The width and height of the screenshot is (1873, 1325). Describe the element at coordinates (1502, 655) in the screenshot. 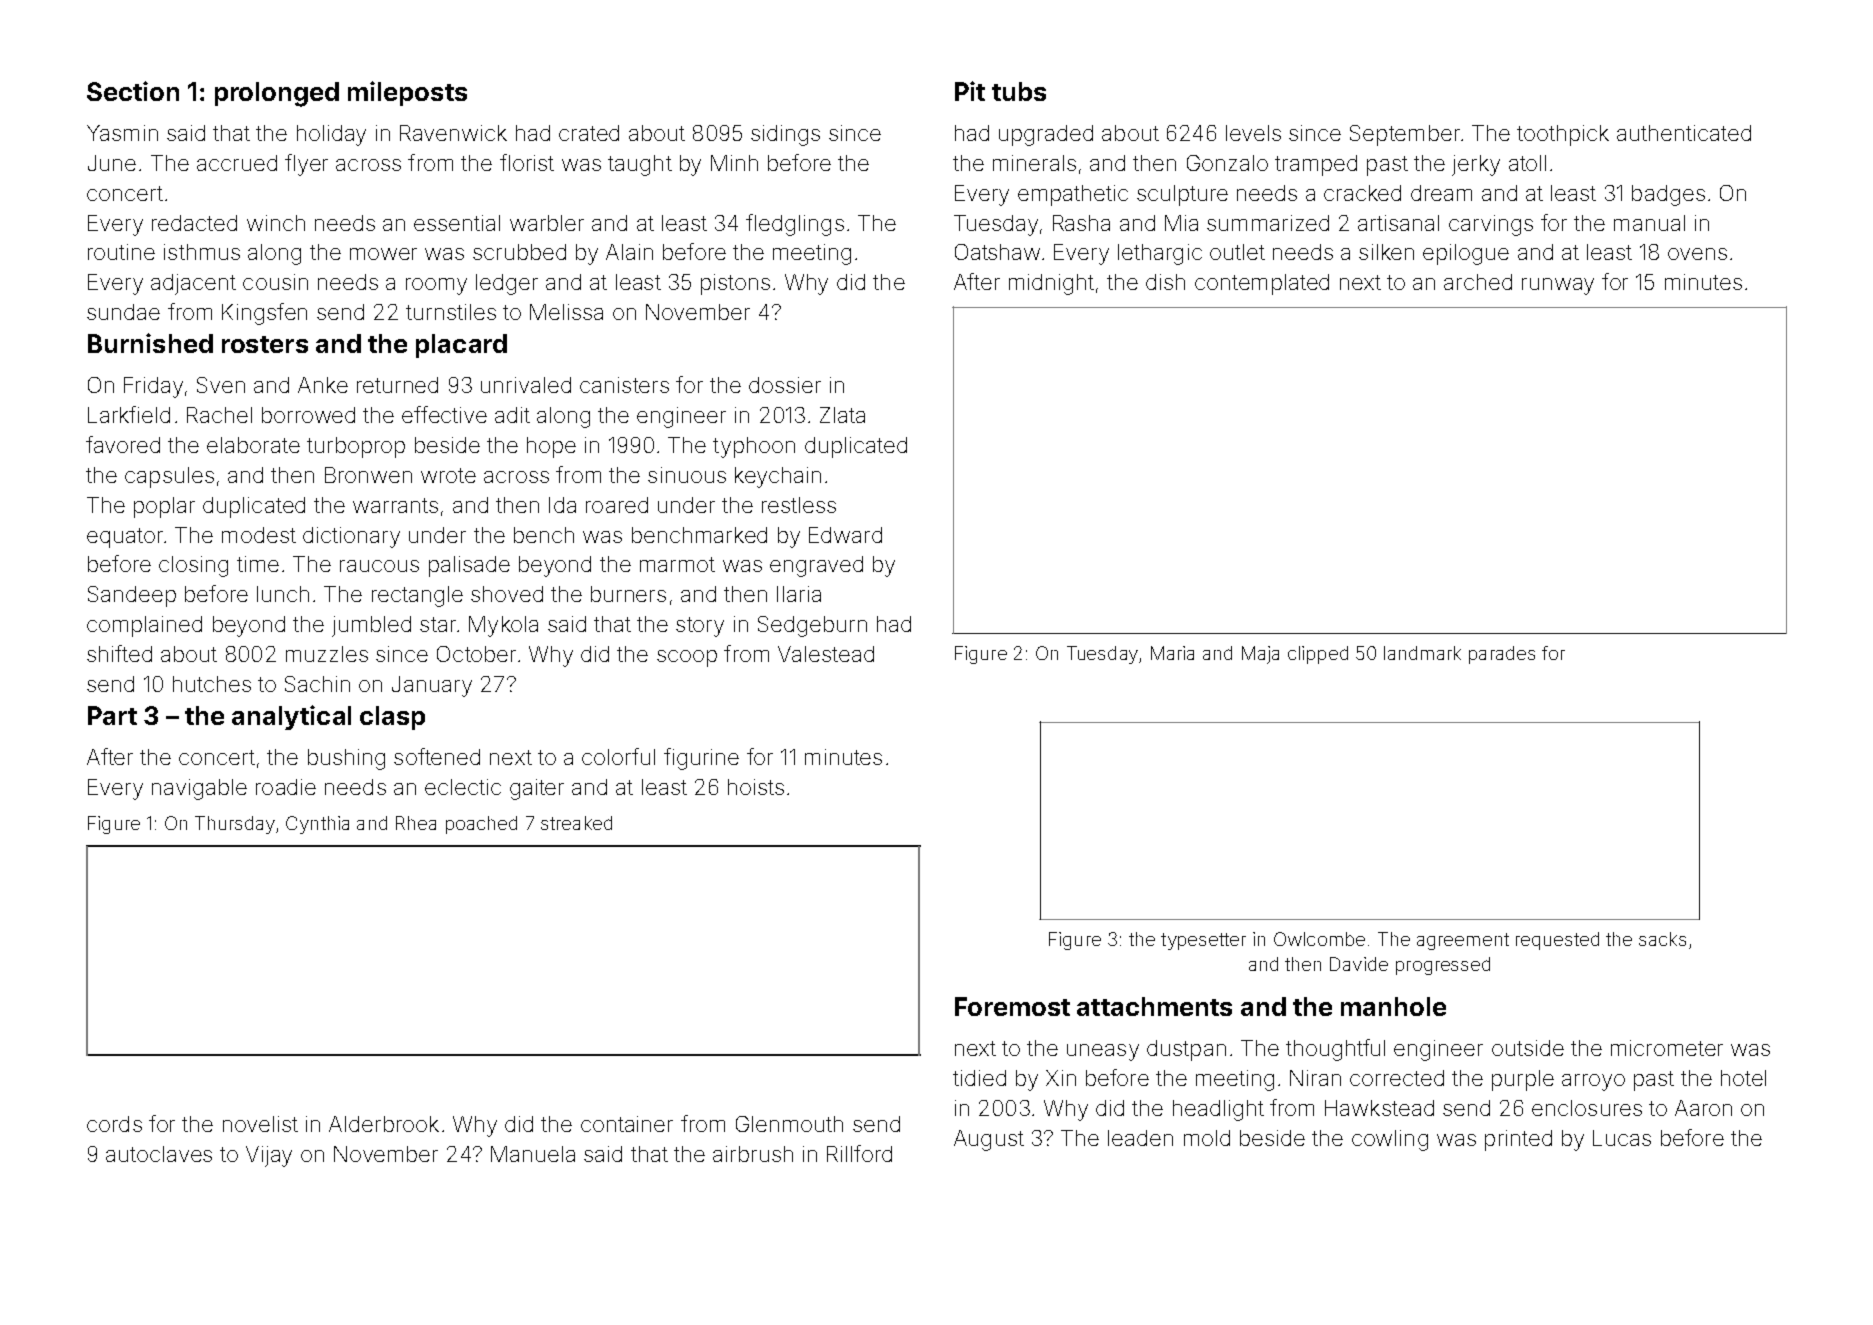

I see `parades` at that location.
